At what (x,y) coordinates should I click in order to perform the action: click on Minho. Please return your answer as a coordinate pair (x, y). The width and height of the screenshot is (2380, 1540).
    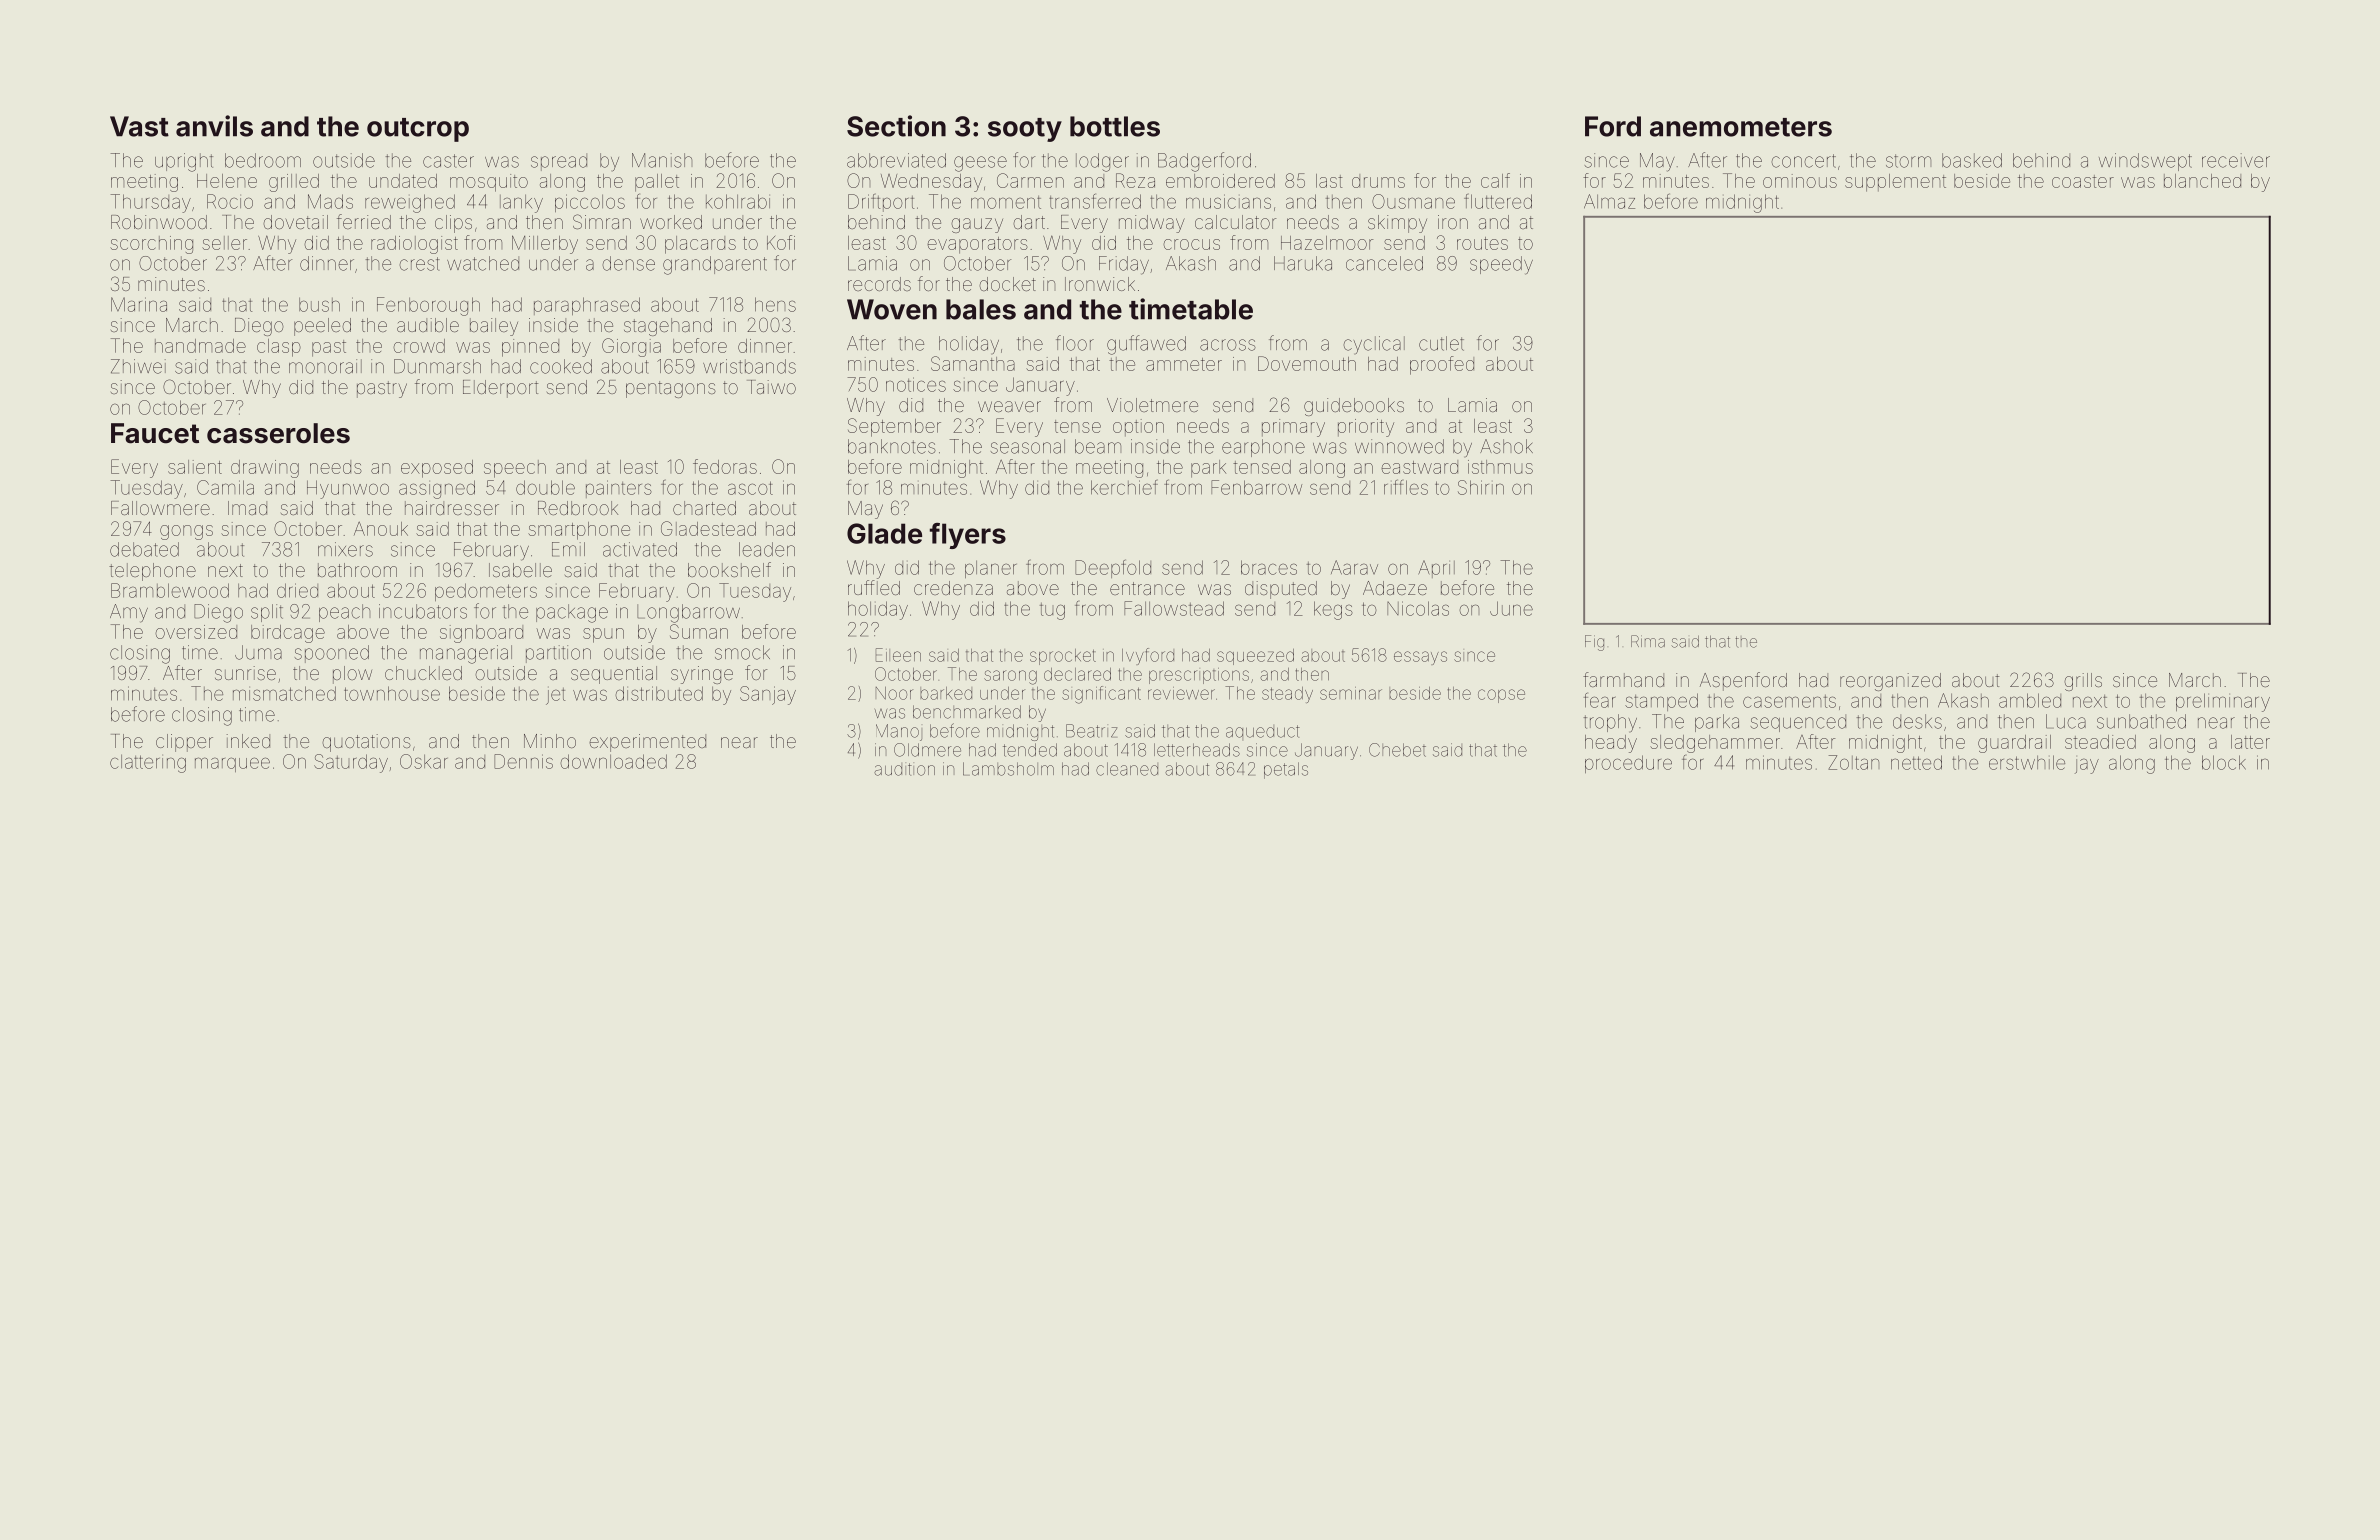
    Looking at the image, I should click on (550, 741).
